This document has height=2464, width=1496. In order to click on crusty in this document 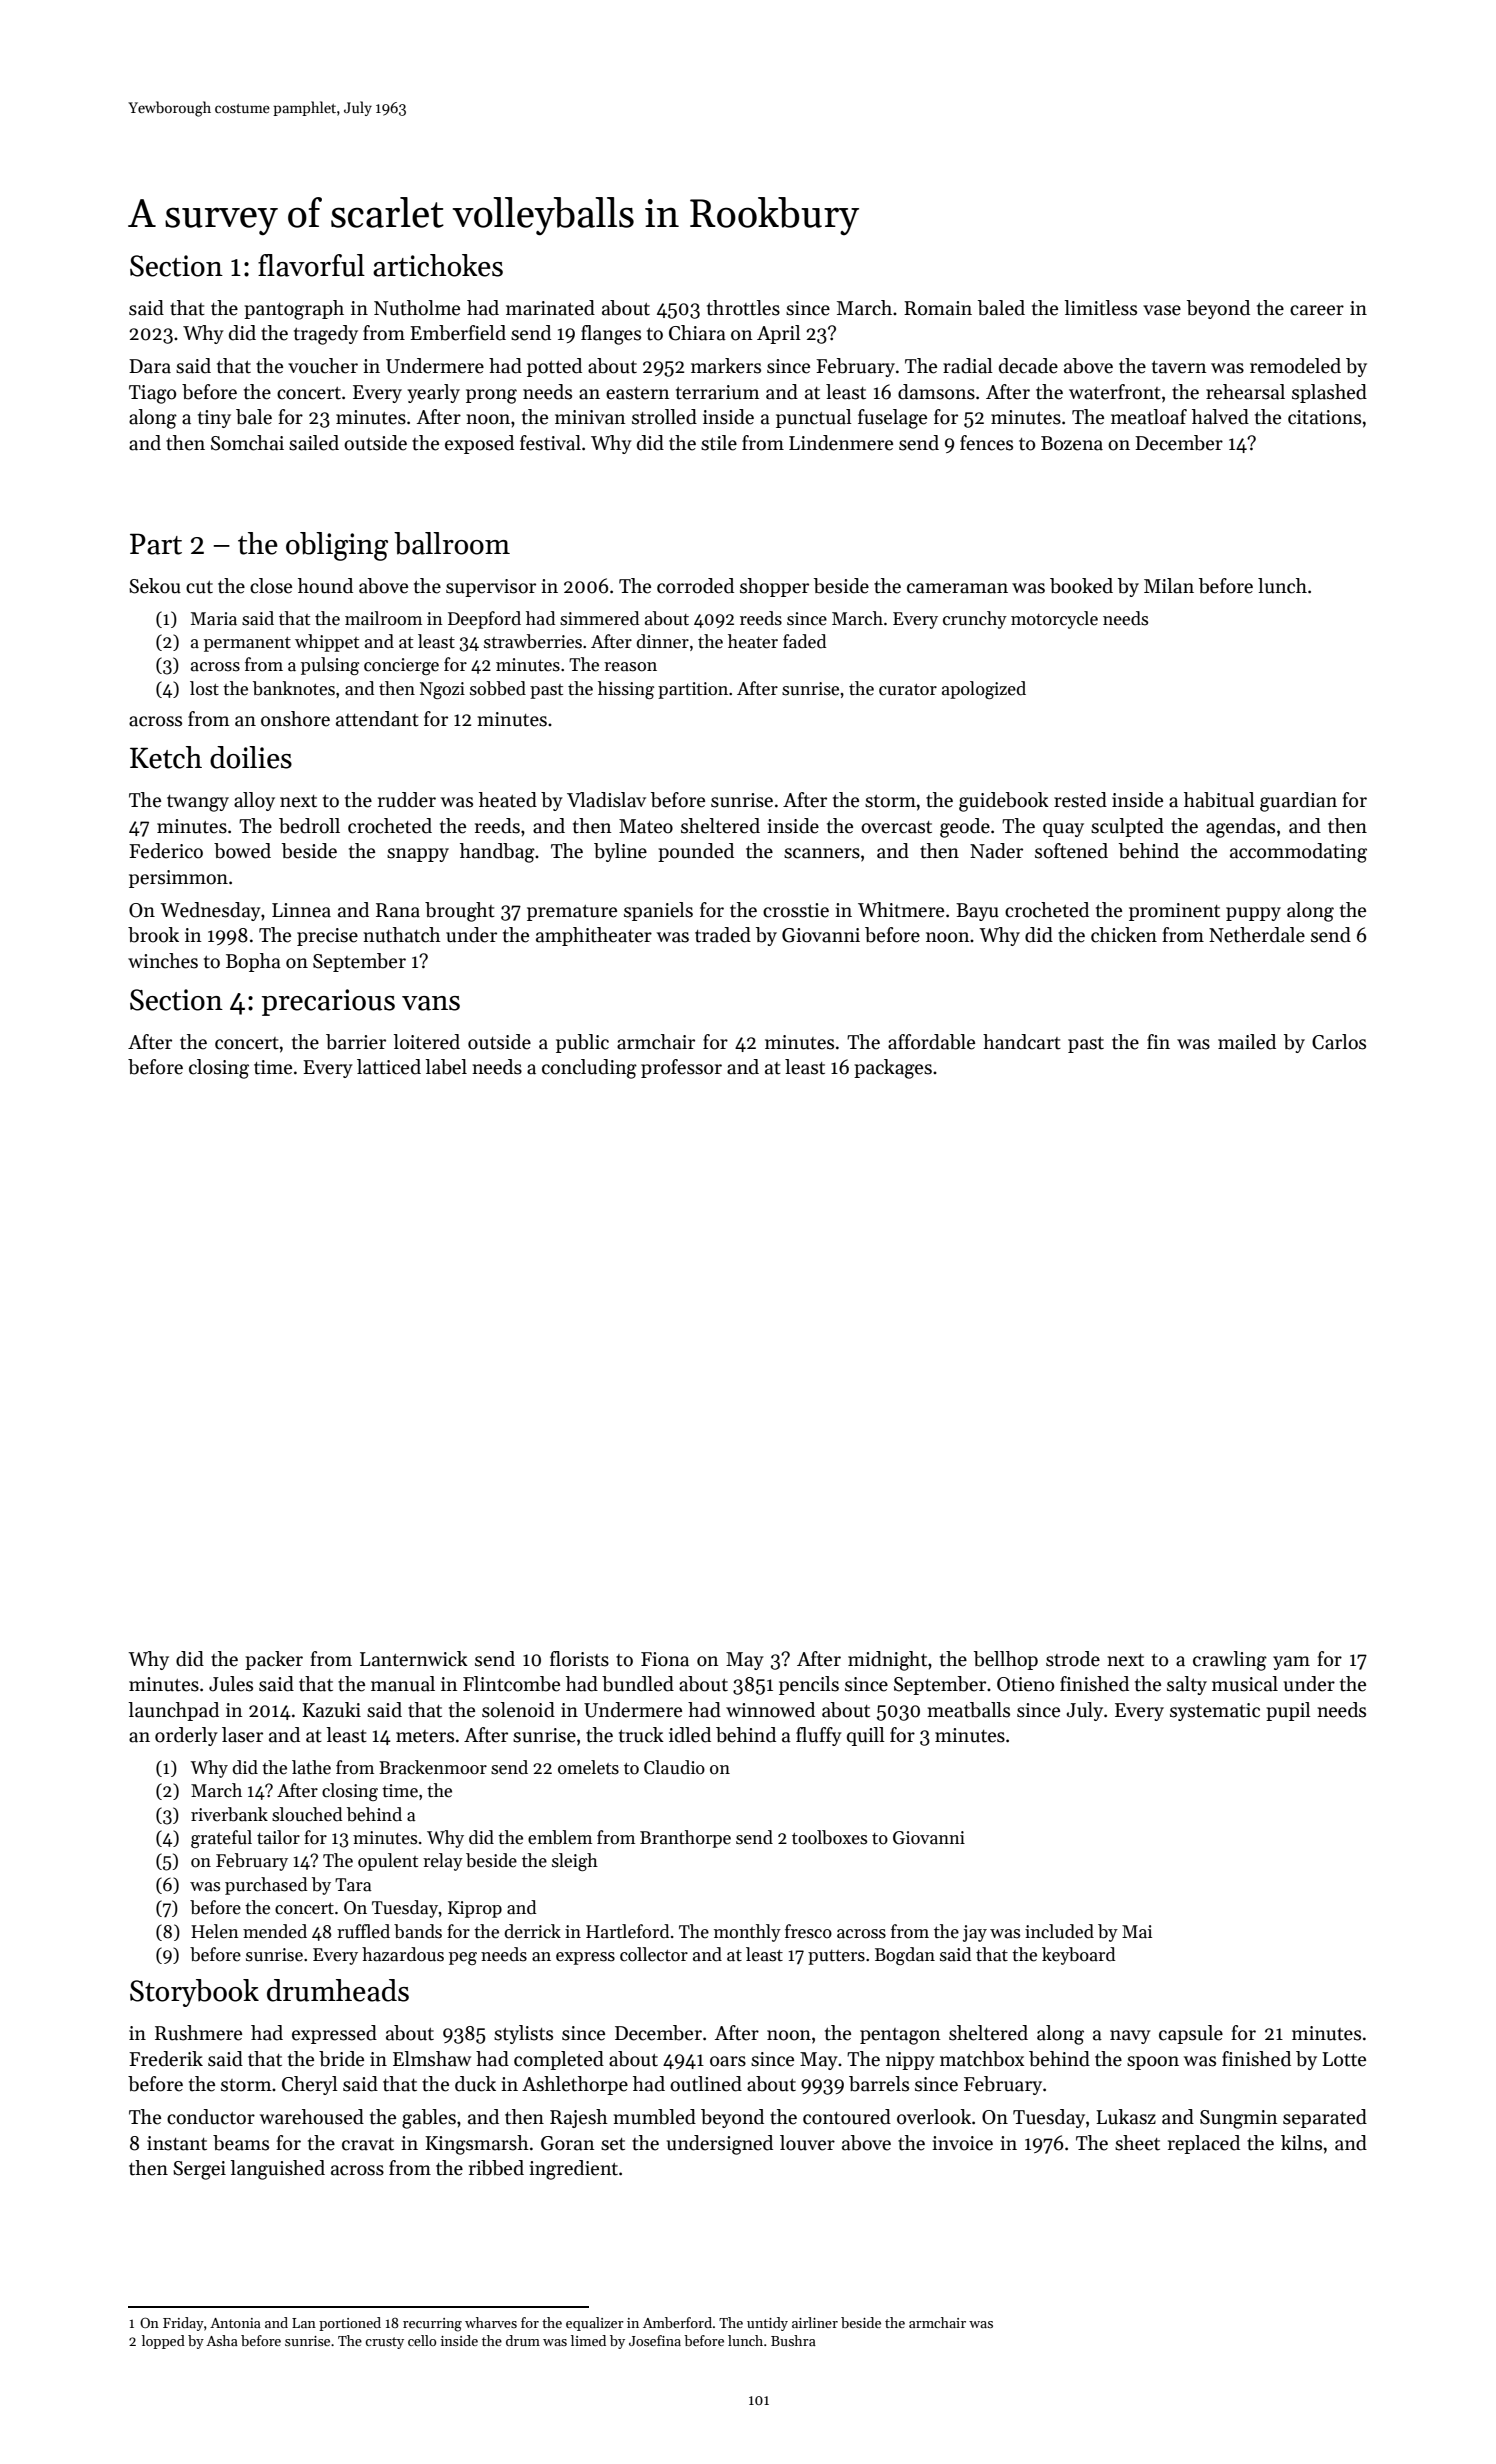, I will do `click(384, 2343)`.
